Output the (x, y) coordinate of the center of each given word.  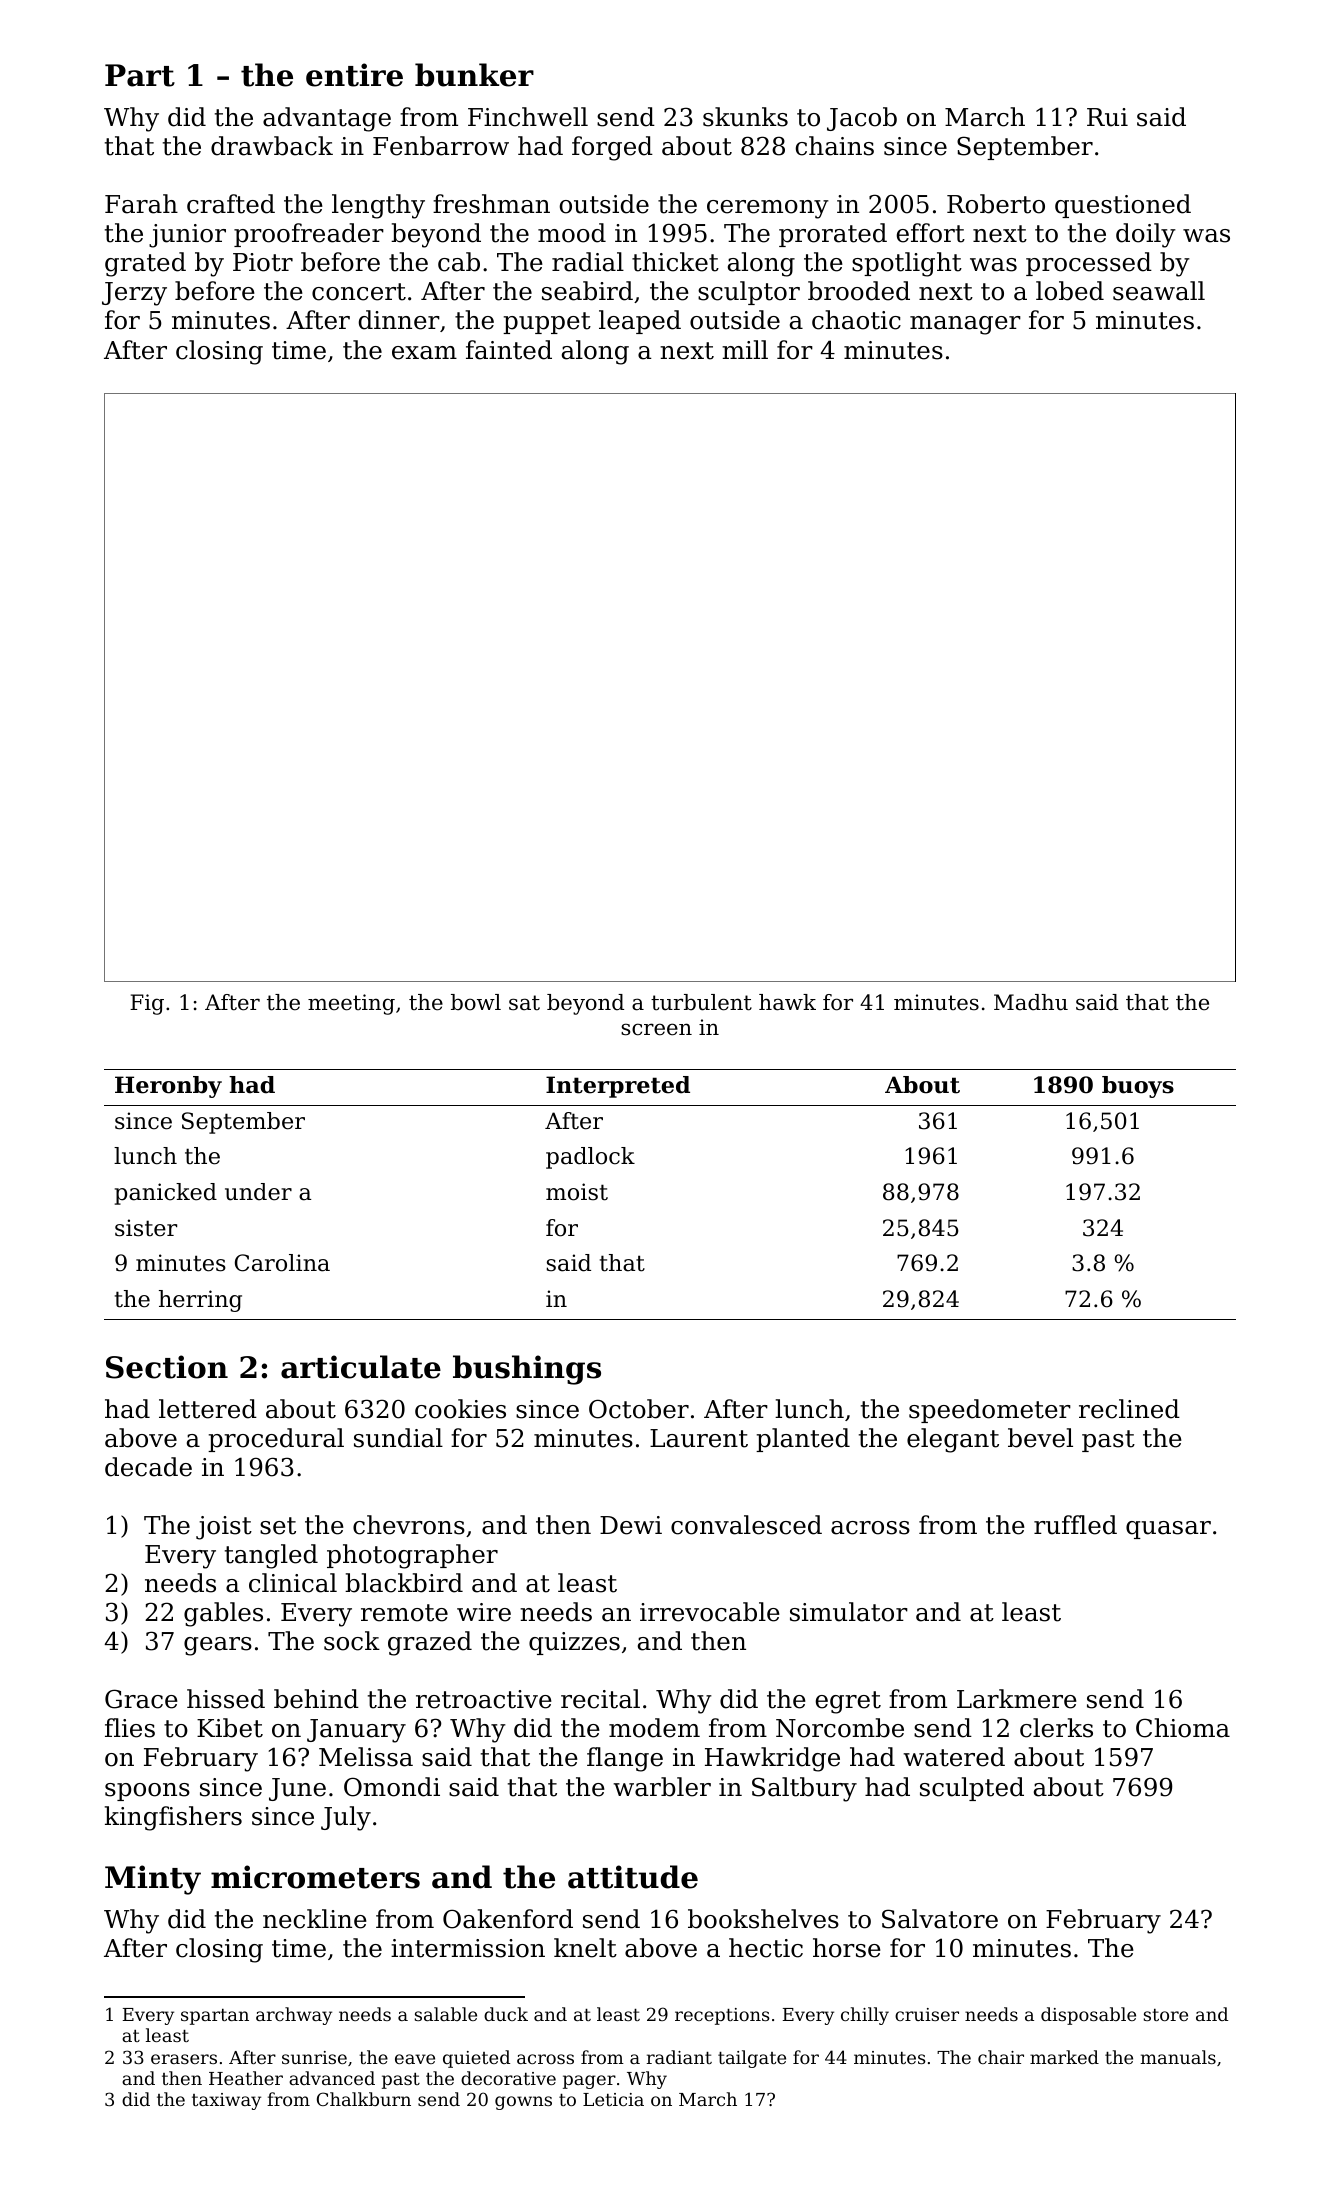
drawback (272, 146)
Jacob (862, 119)
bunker (474, 75)
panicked (166, 1194)
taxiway (226, 2101)
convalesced (746, 1525)
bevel (1040, 1438)
